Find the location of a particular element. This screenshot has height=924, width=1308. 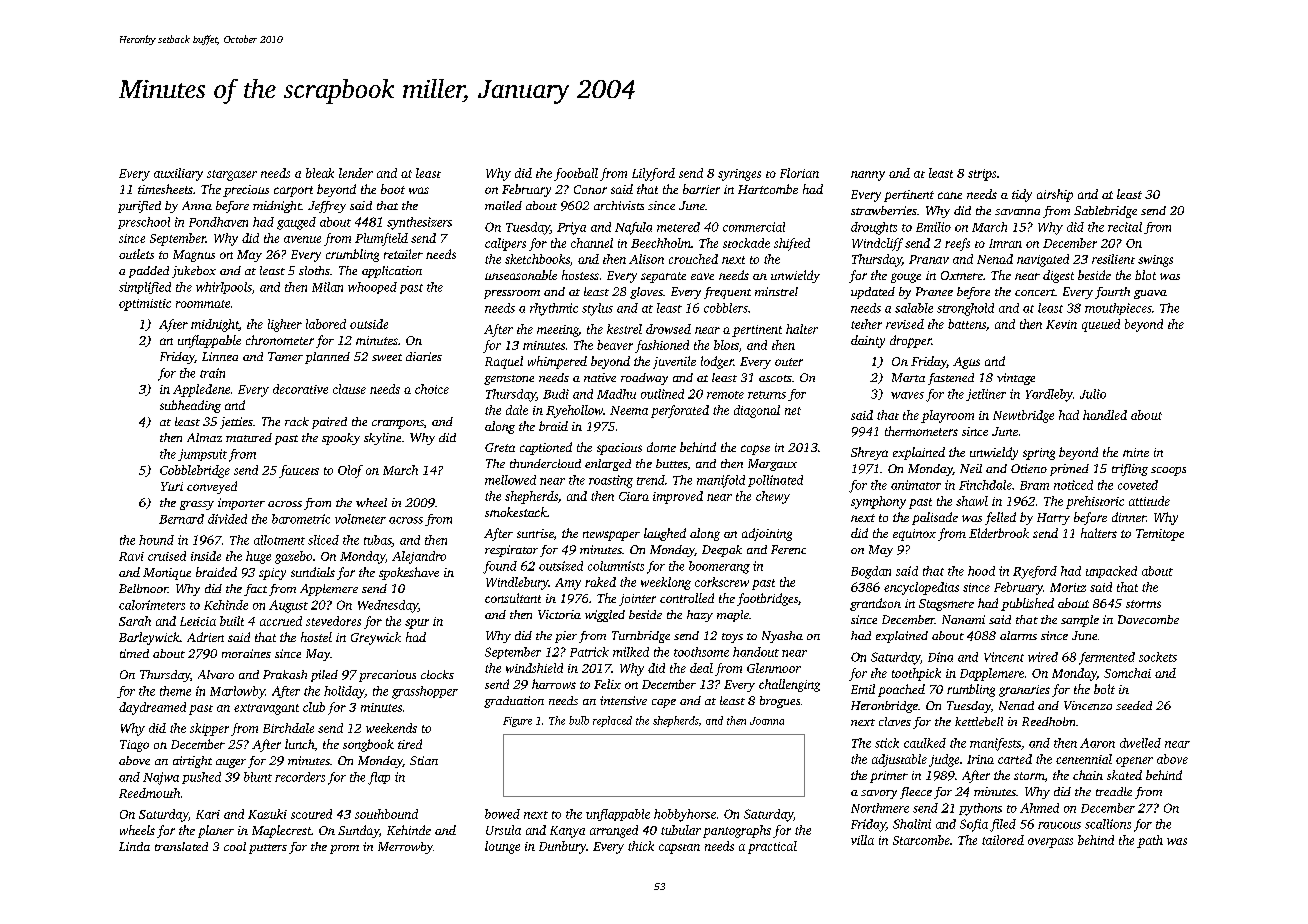

scoops is located at coordinates (1168, 471).
